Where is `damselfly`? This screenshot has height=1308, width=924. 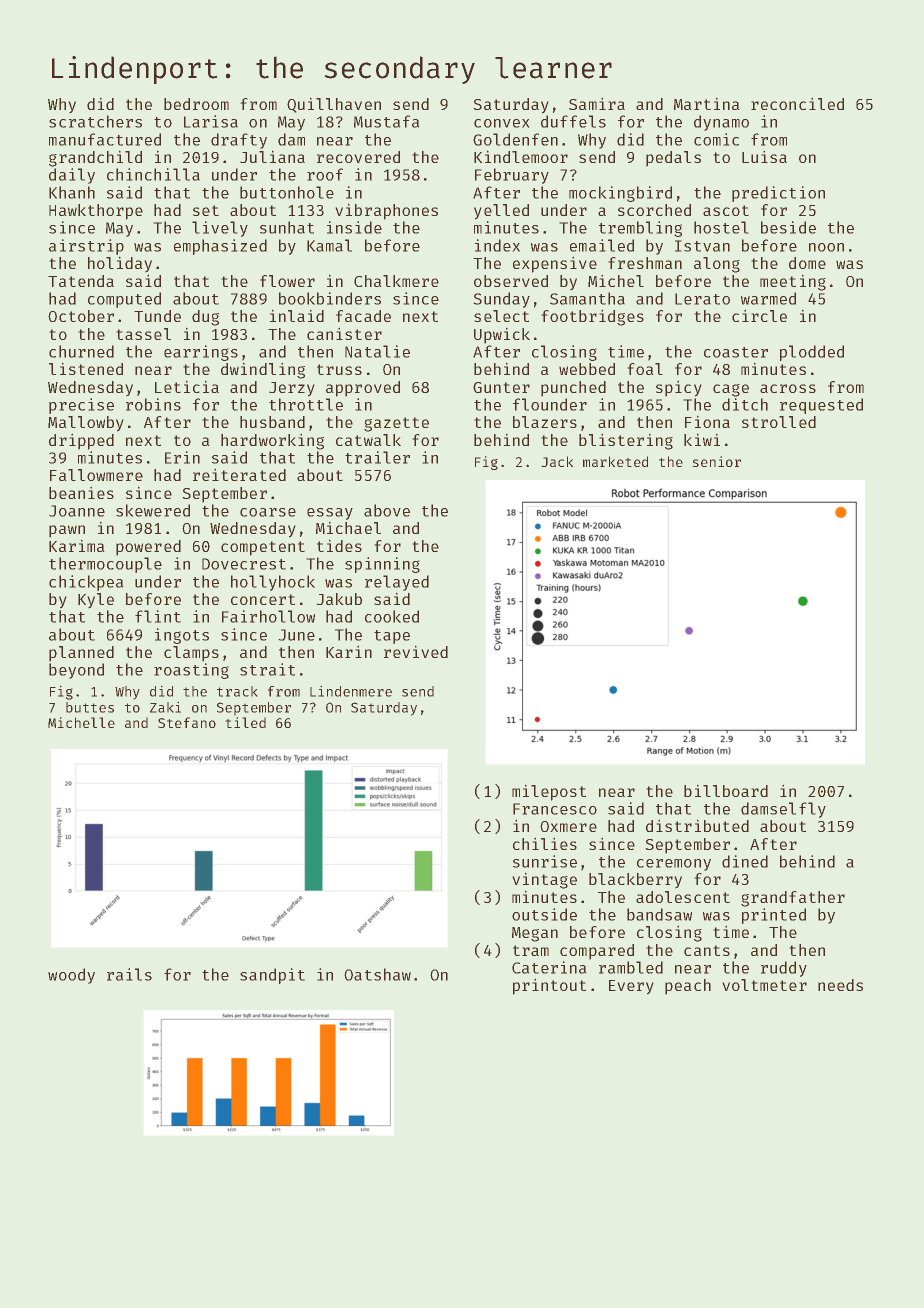 damselfly is located at coordinates (783, 810).
